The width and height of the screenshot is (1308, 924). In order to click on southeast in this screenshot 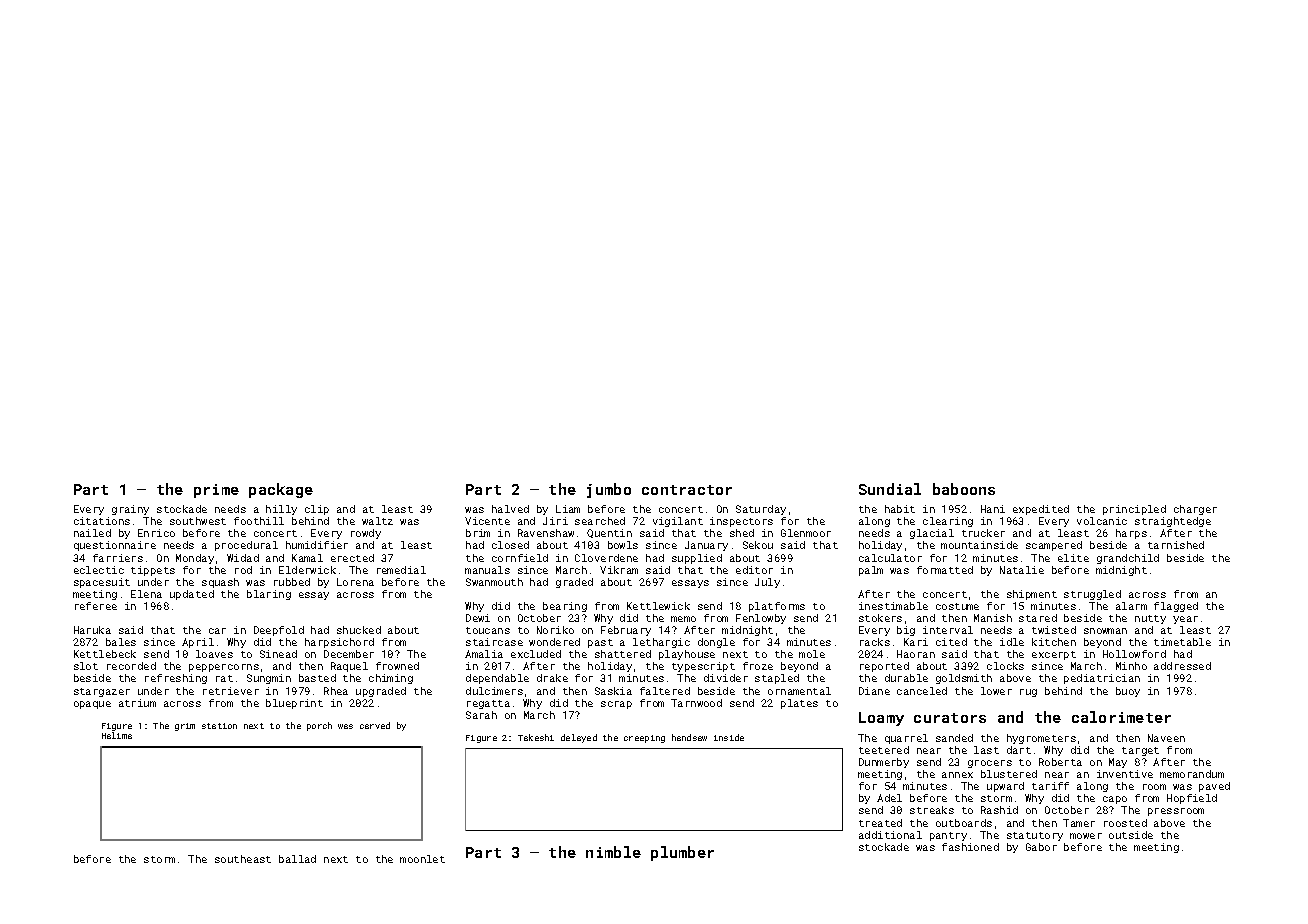, I will do `click(243, 859)`.
